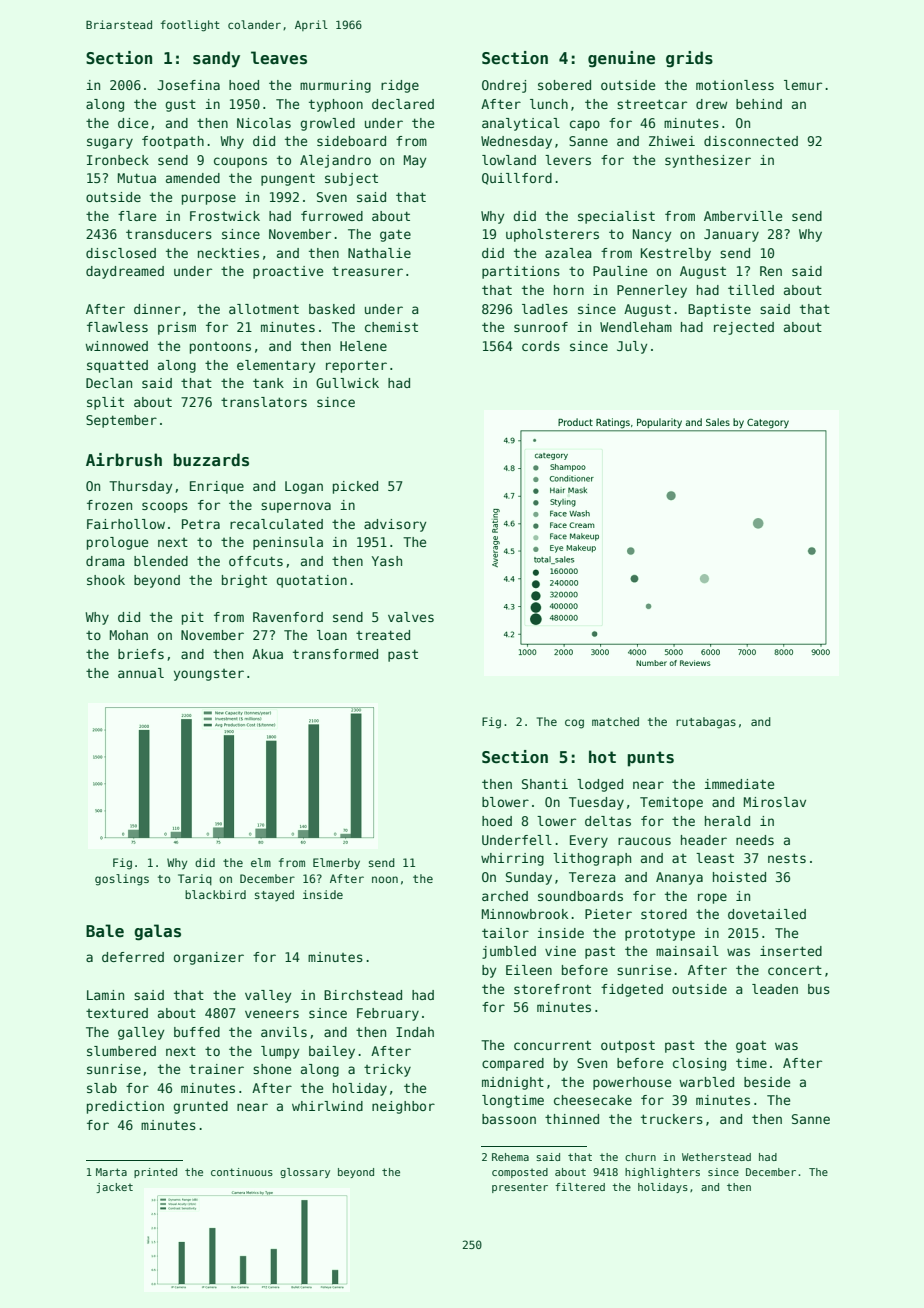 The width and height of the document is (924, 1308). What do you see at coordinates (706, 1082) in the document?
I see `warbled` at bounding box center [706, 1082].
